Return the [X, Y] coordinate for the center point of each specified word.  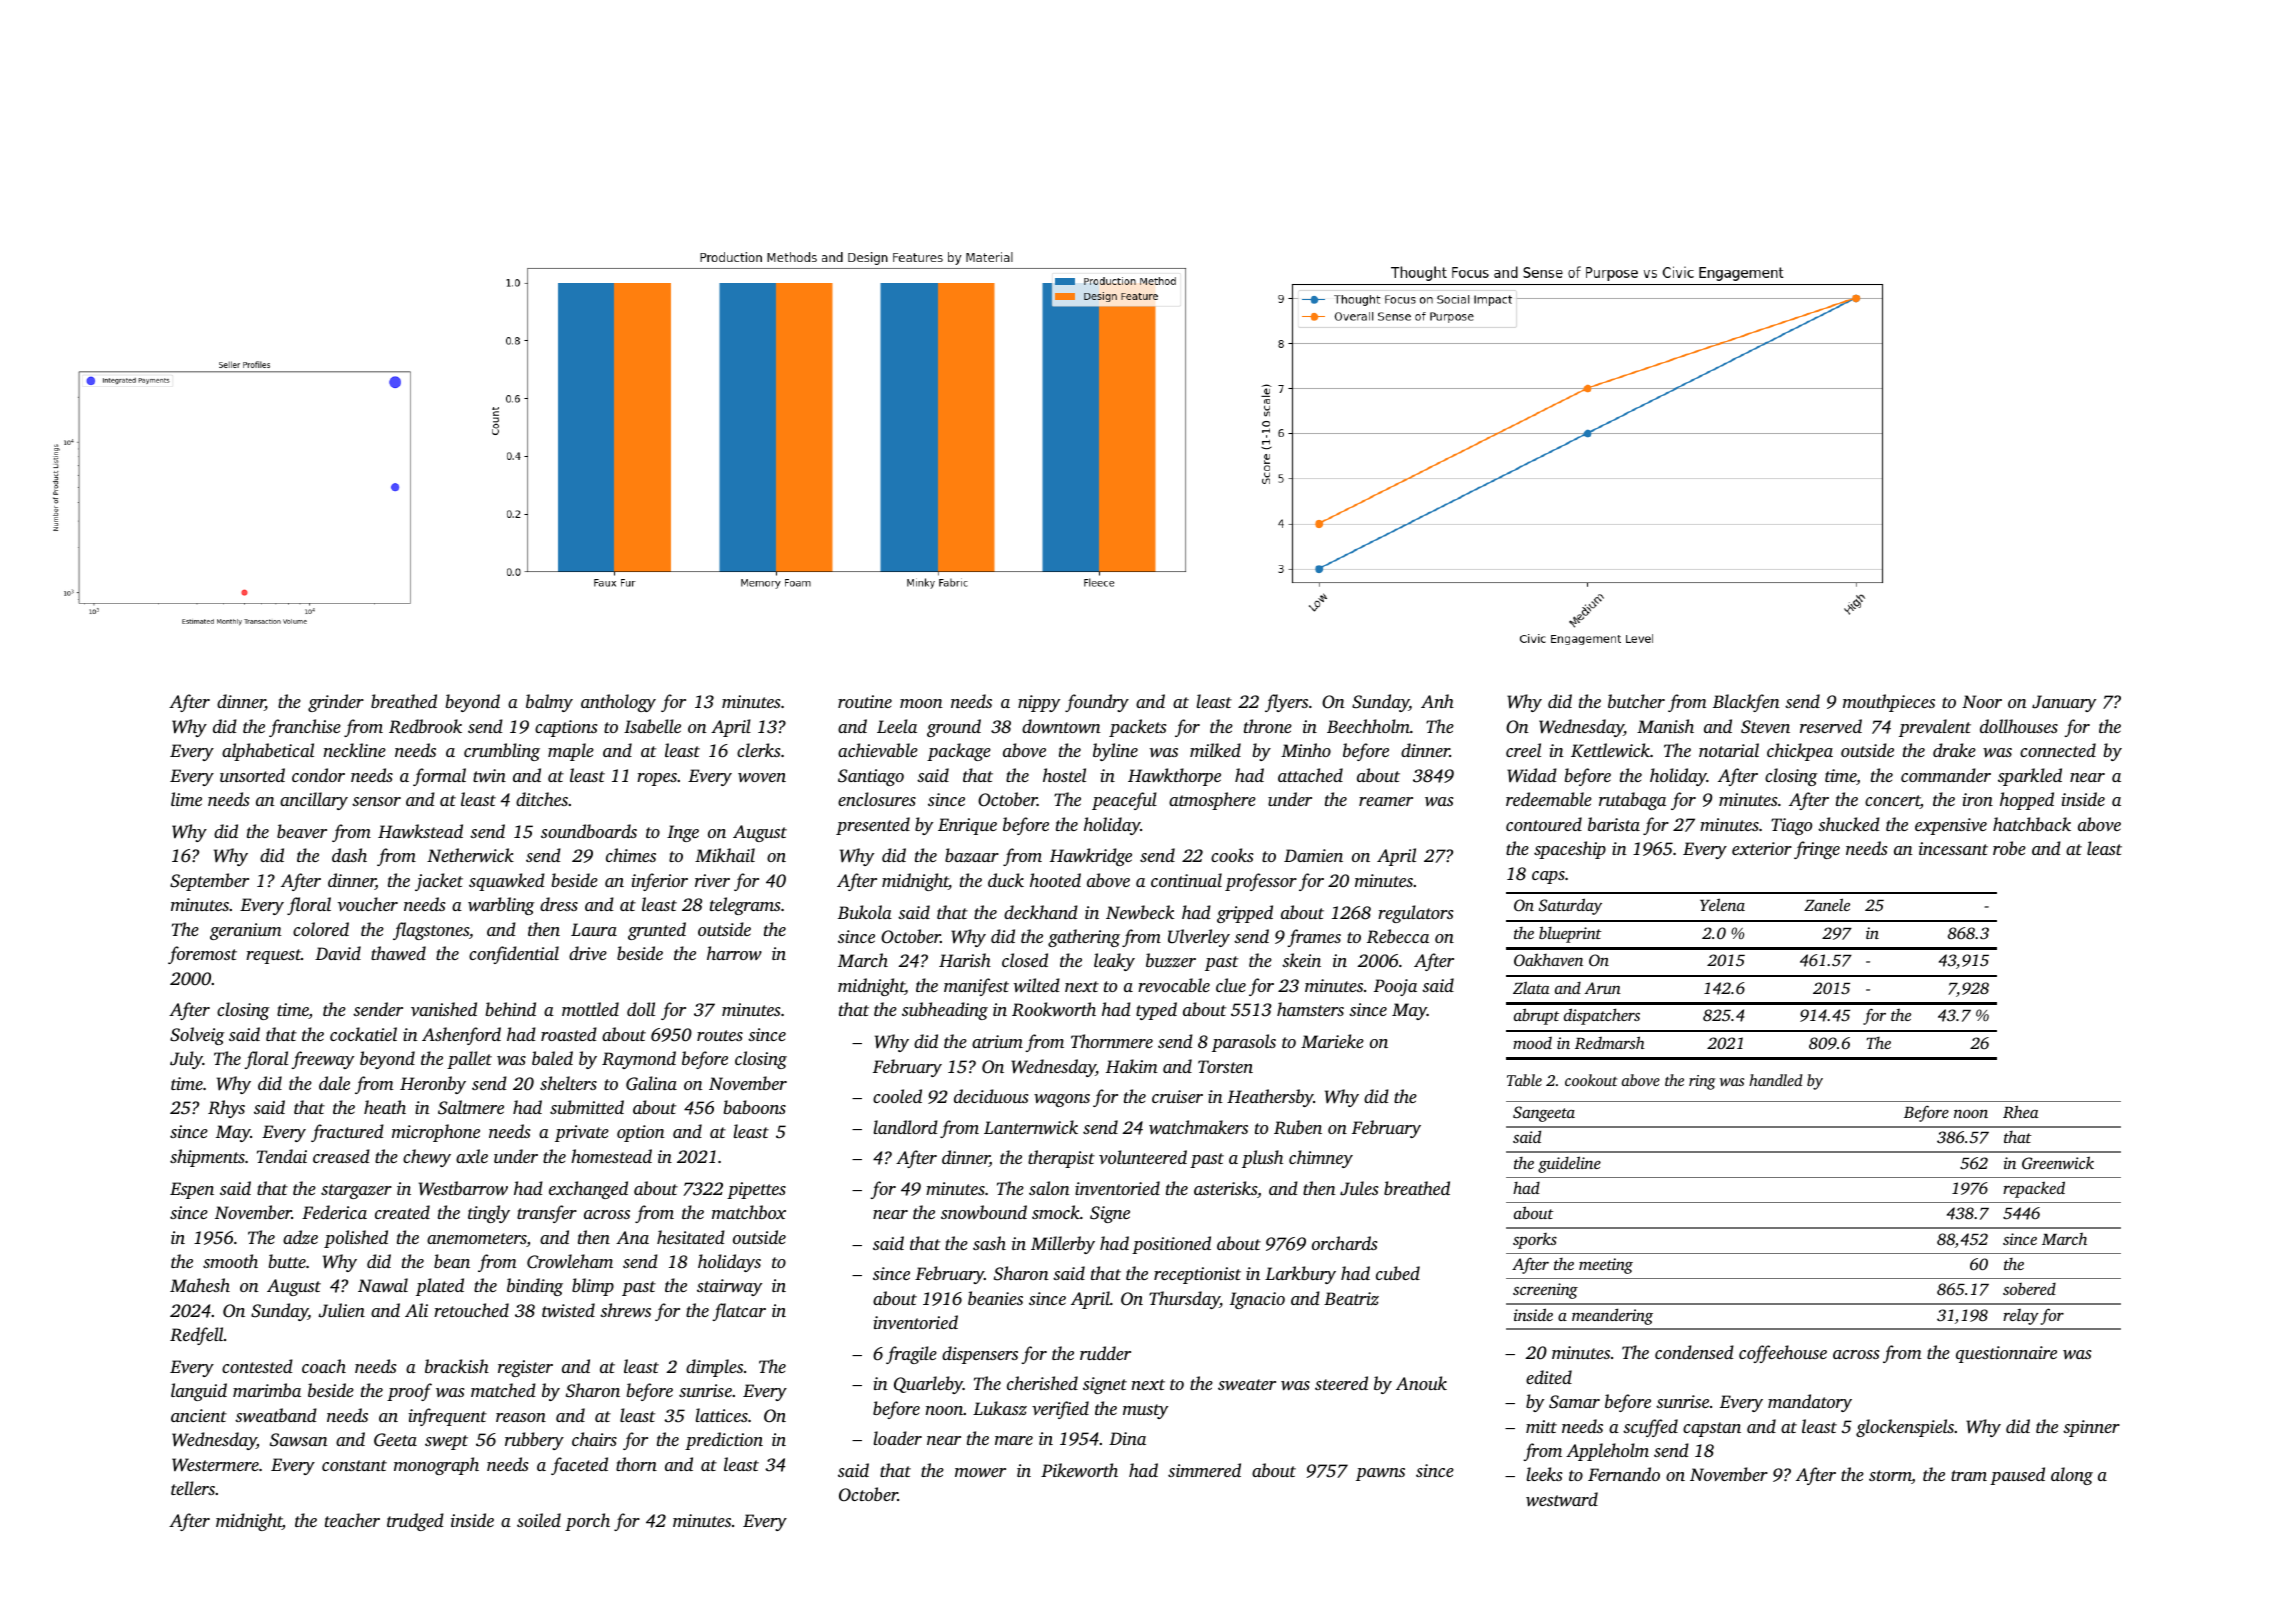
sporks [1535, 1241]
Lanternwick [1031, 1127]
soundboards [589, 831]
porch [587, 1522]
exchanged [588, 1190]
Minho [1306, 750]
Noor [1982, 701]
